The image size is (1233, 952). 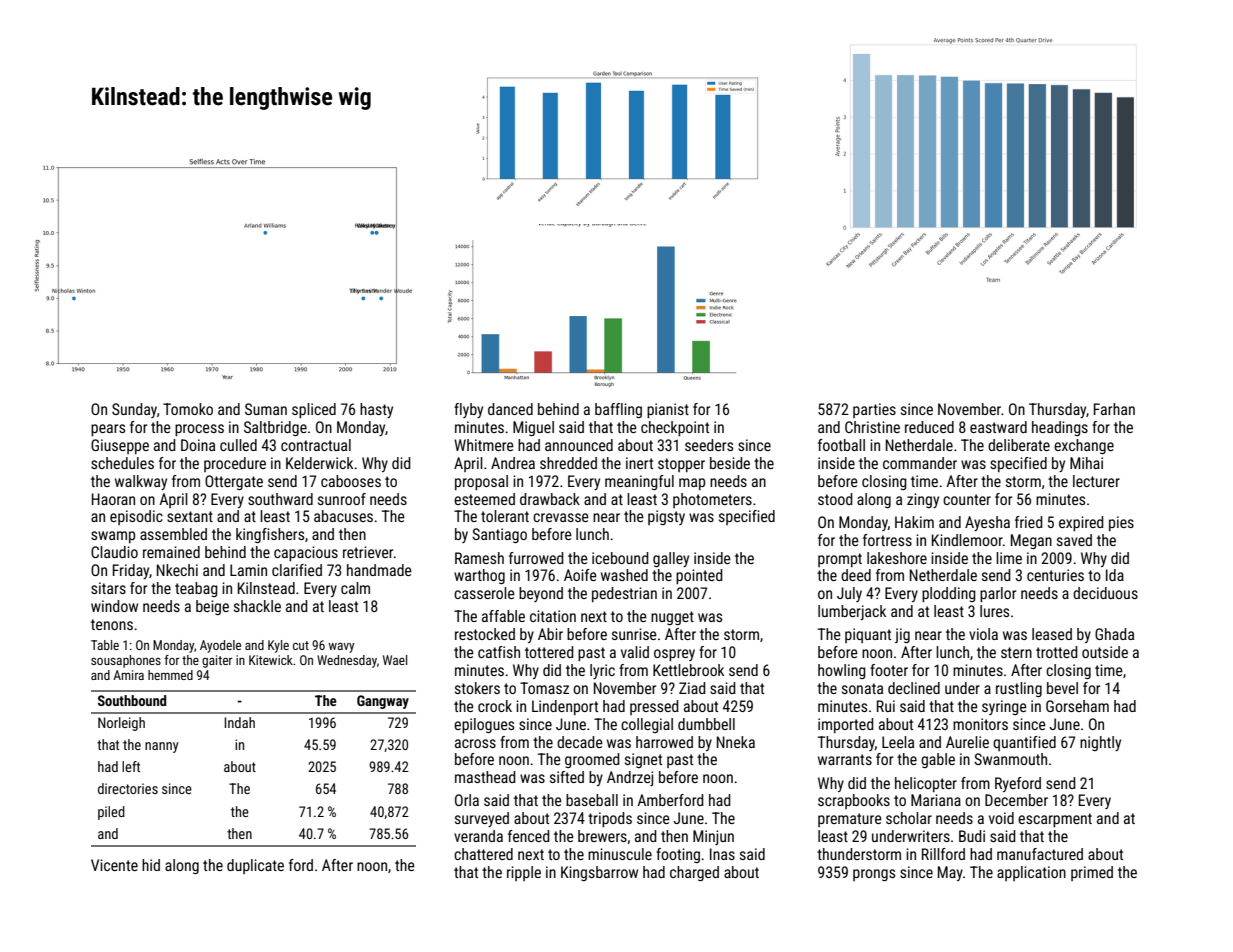 What do you see at coordinates (114, 865) in the image?
I see `Vicente` at bounding box center [114, 865].
